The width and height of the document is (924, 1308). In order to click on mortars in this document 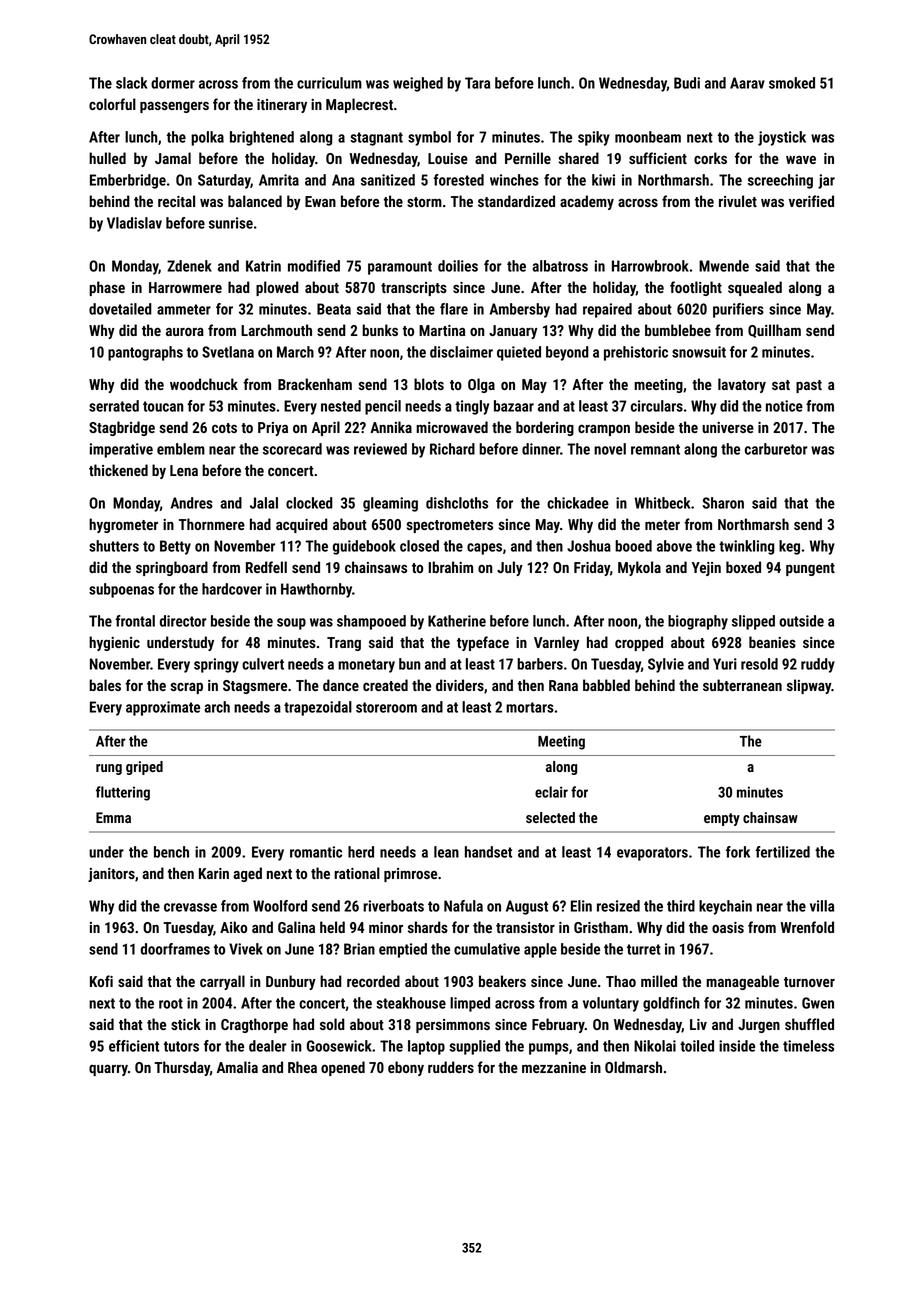, I will do `click(530, 707)`.
